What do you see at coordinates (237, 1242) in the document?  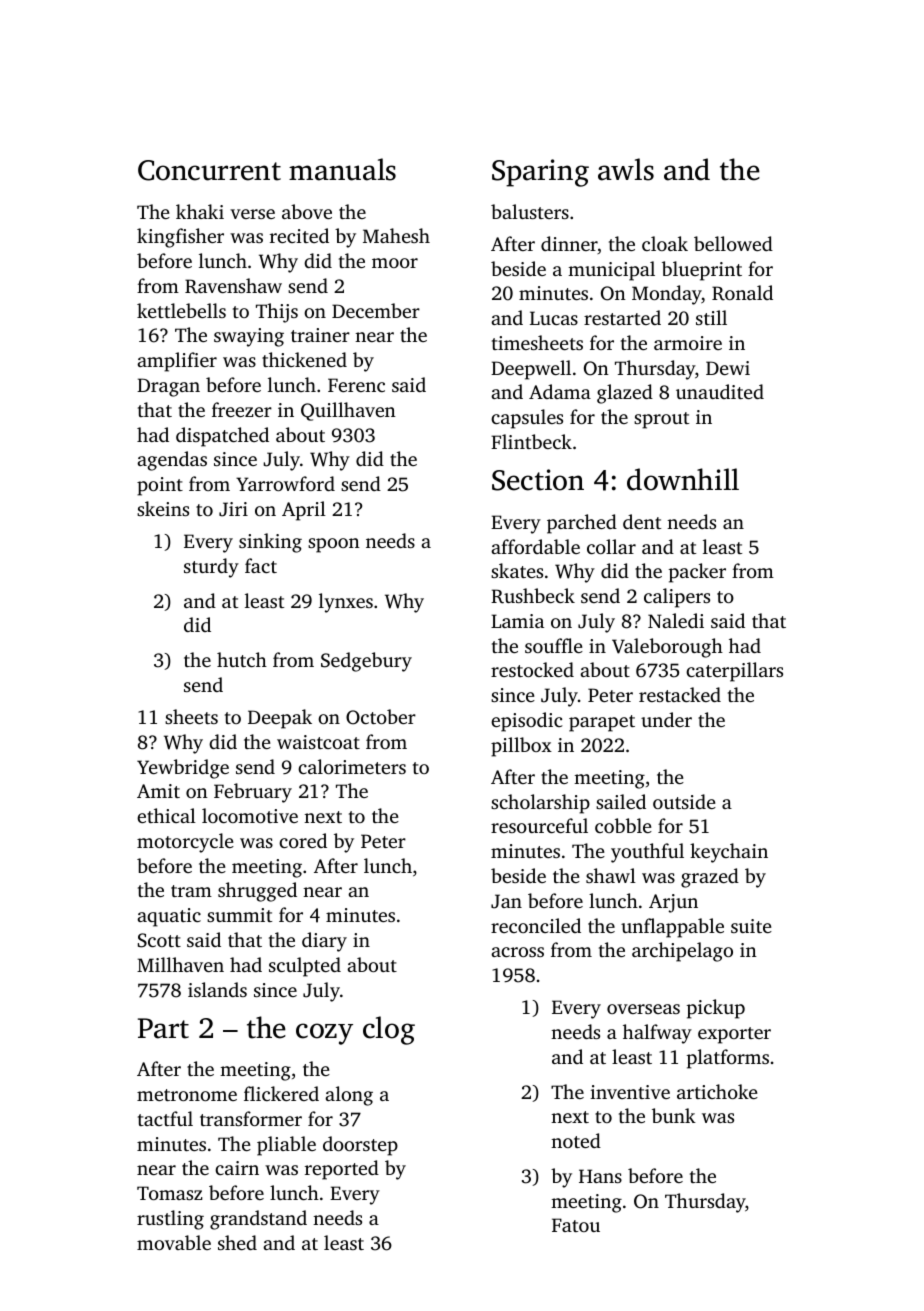 I see `shed` at bounding box center [237, 1242].
